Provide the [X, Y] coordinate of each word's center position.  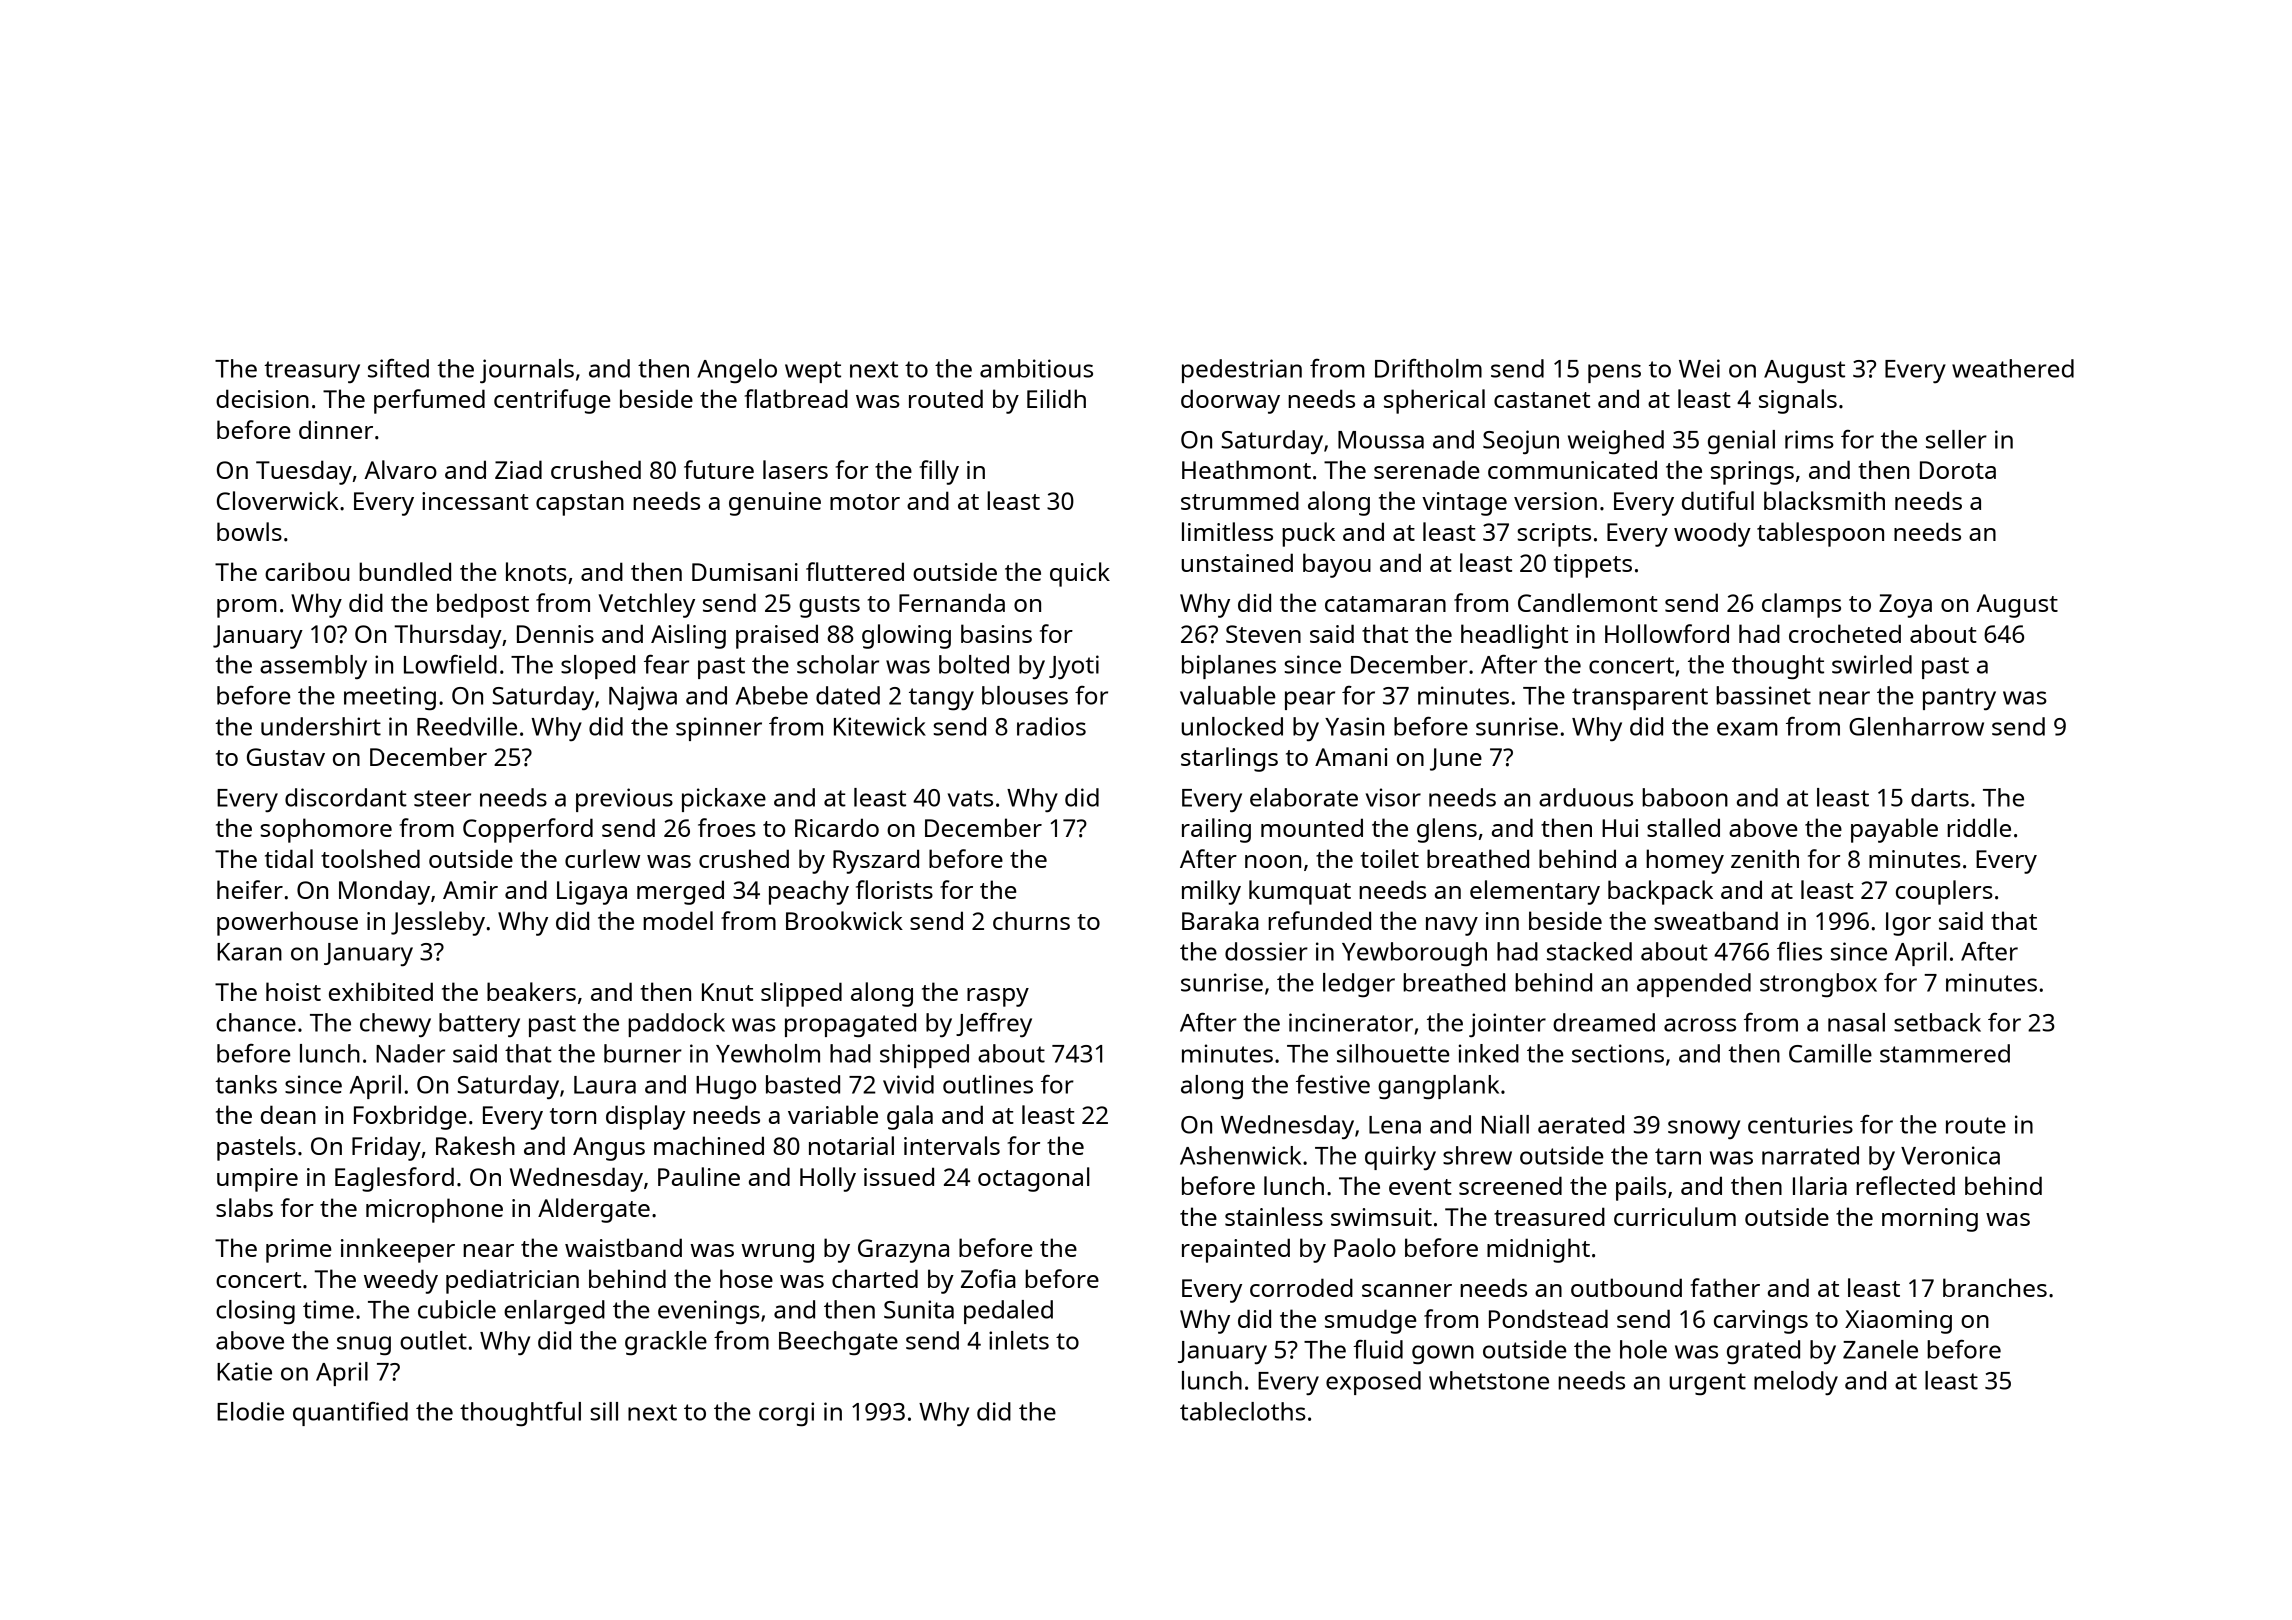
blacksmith [1824, 500]
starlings [1229, 759]
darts [1940, 797]
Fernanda [952, 602]
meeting [390, 698]
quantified [350, 1414]
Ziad [518, 469]
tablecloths [1243, 1411]
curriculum [1675, 1216]
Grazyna [903, 1251]
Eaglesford [394, 1179]
